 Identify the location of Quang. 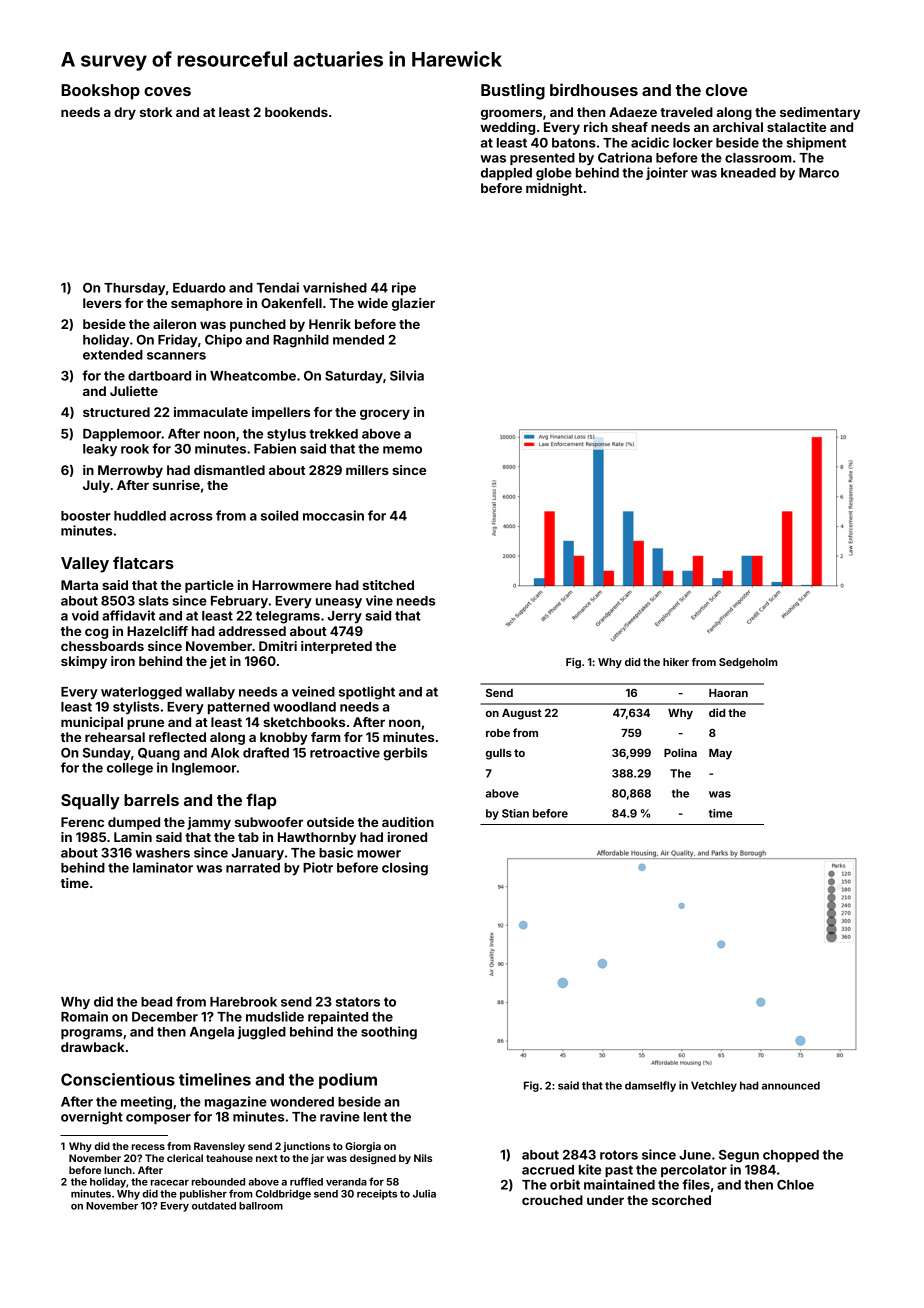
(159, 754).
